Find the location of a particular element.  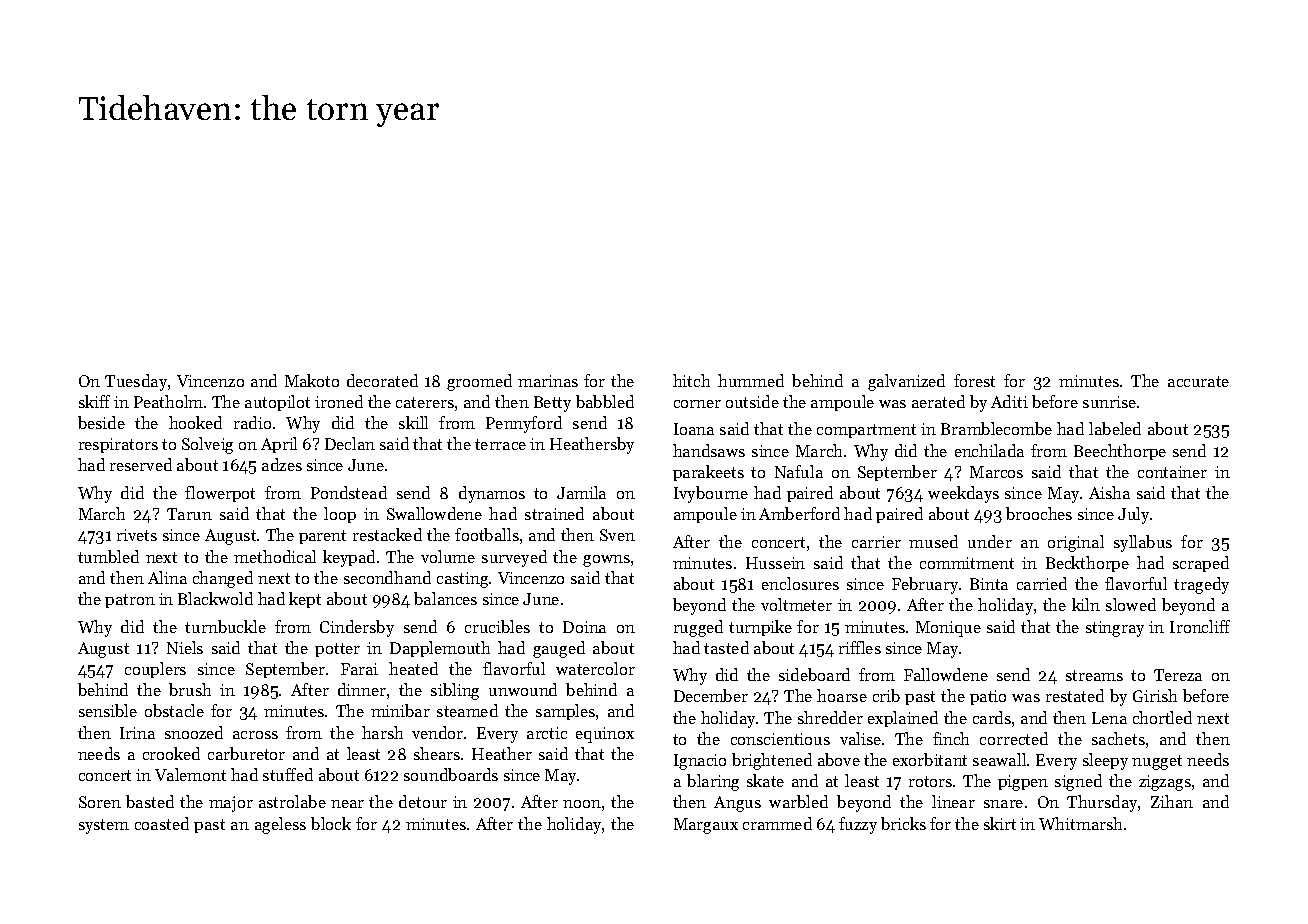

Declan is located at coordinates (350, 443).
